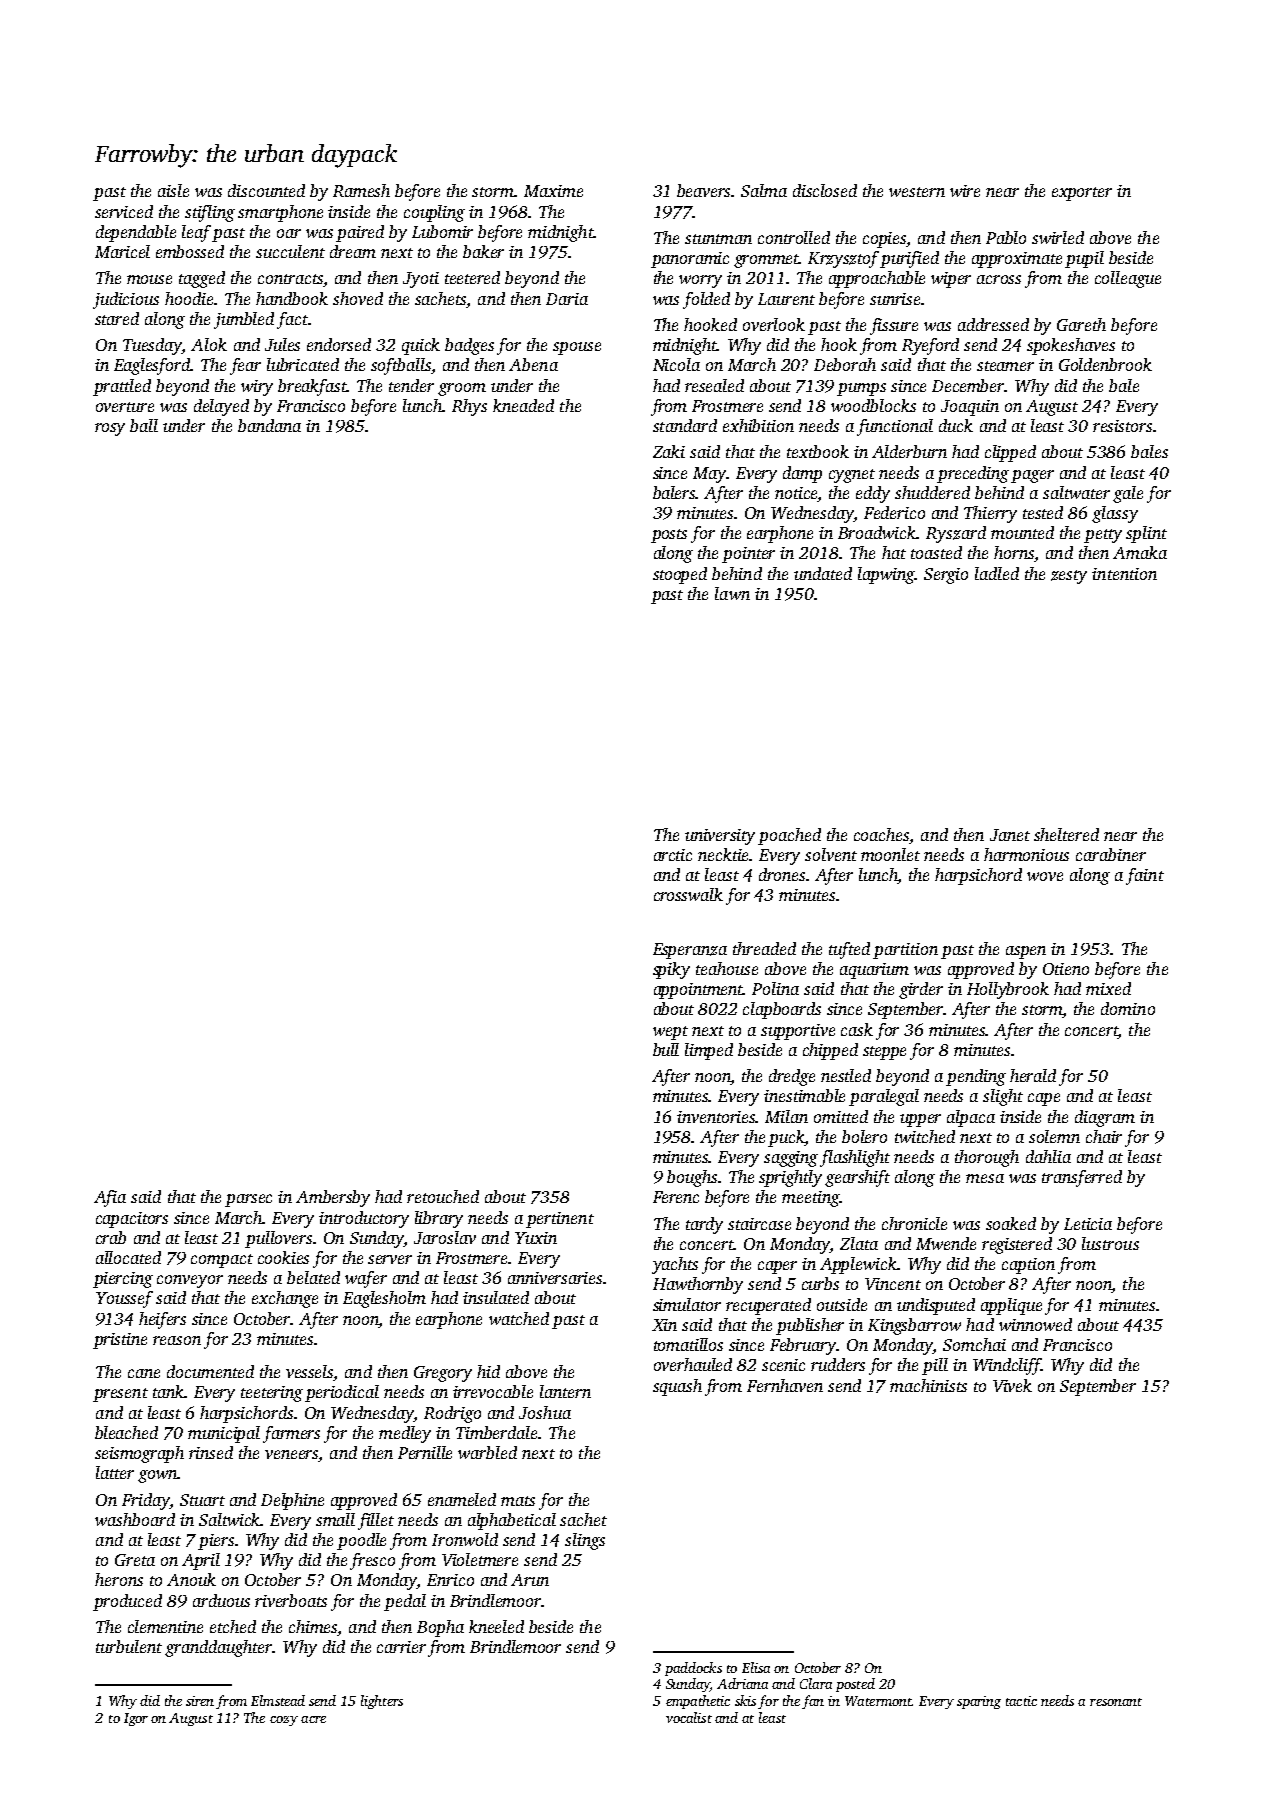  What do you see at coordinates (673, 855) in the screenshot?
I see `arctic` at bounding box center [673, 855].
